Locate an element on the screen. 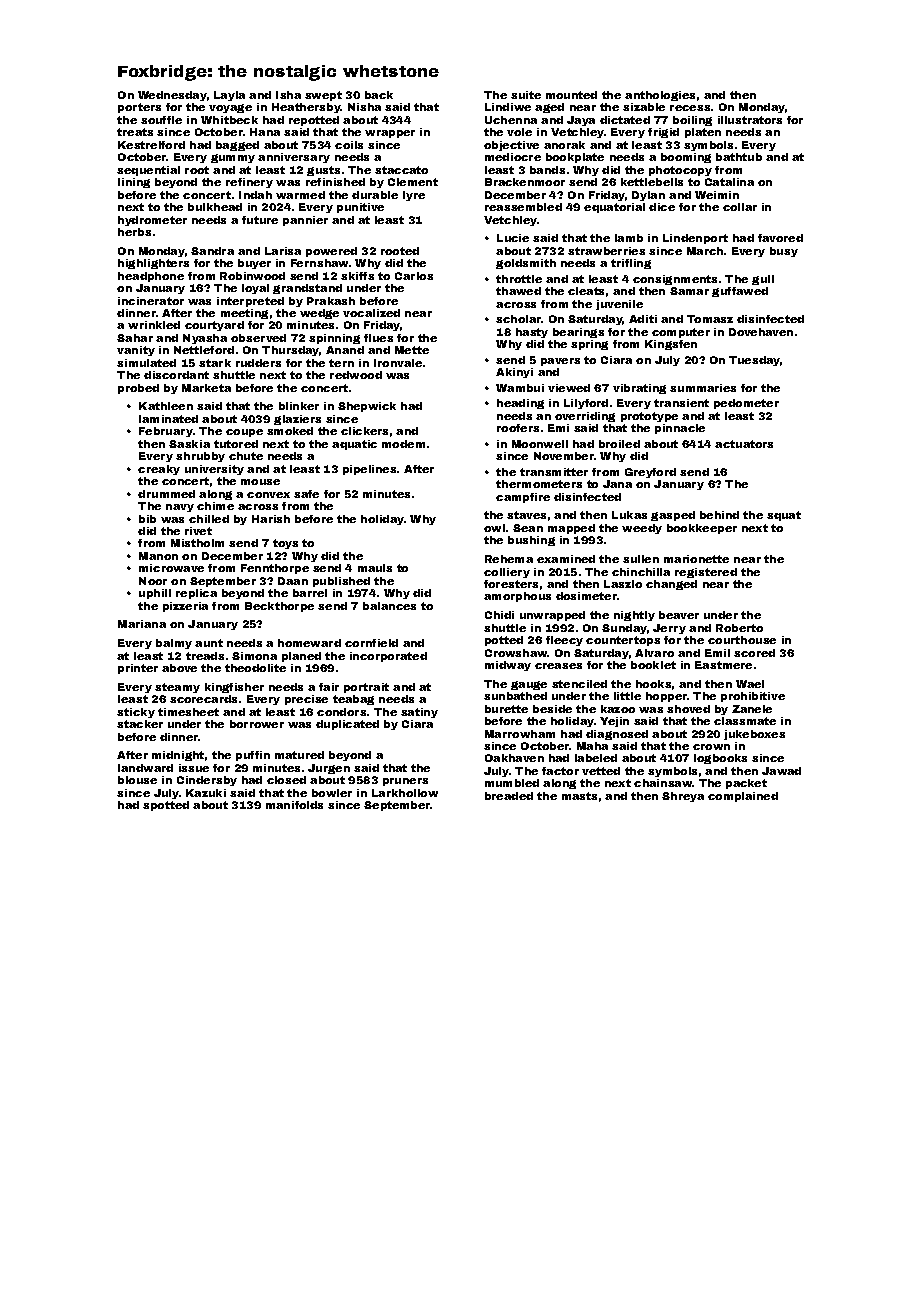 The image size is (924, 1314). Moonwell is located at coordinates (540, 444).
